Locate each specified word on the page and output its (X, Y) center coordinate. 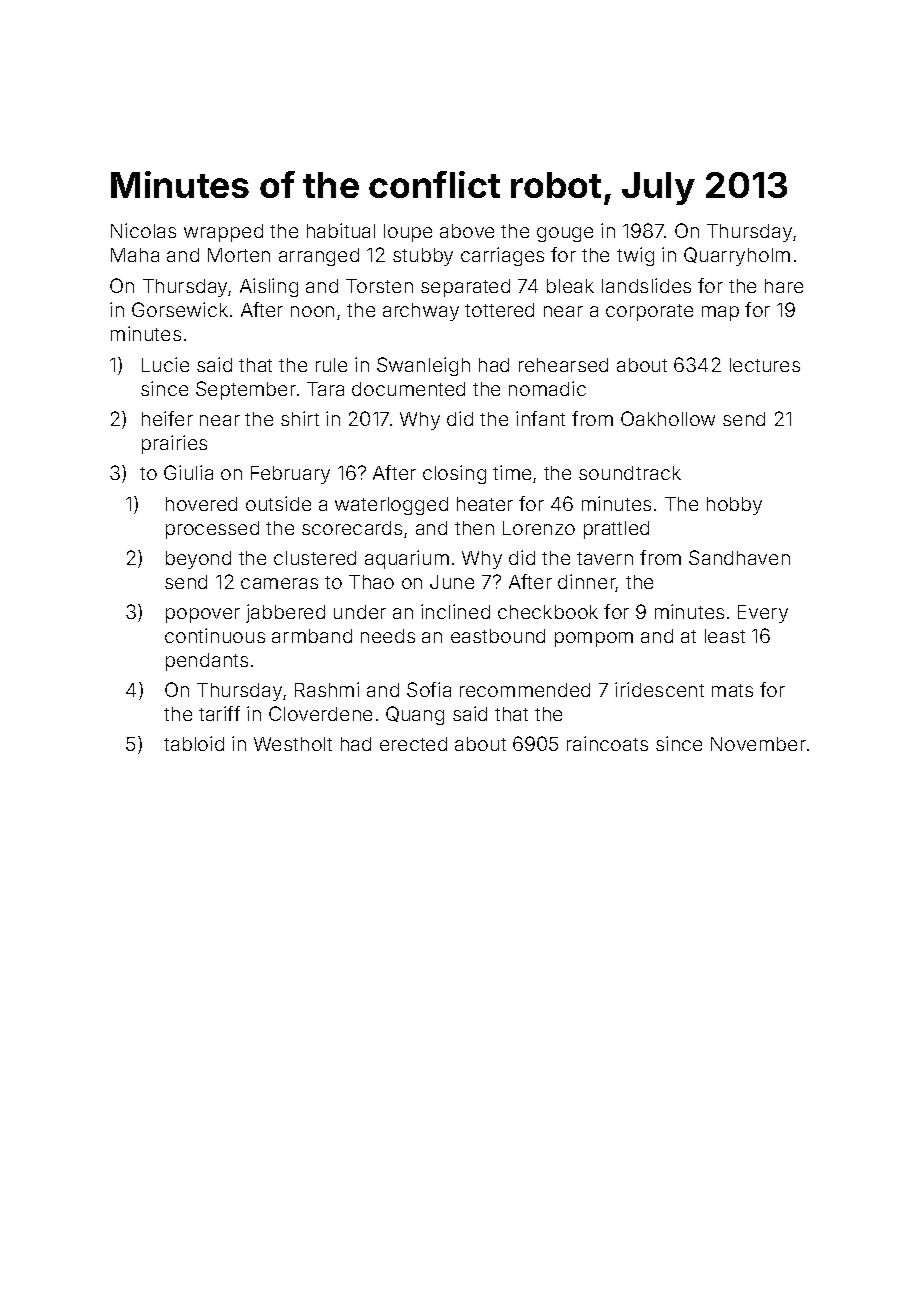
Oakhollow (668, 418)
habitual (341, 230)
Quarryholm (737, 256)
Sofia (429, 689)
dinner (587, 583)
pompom (594, 639)
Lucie (165, 364)
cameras (279, 583)
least (725, 636)
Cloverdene (320, 713)
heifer (167, 418)
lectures (765, 365)
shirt (300, 418)
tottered (499, 310)
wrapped (223, 233)
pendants (207, 662)
